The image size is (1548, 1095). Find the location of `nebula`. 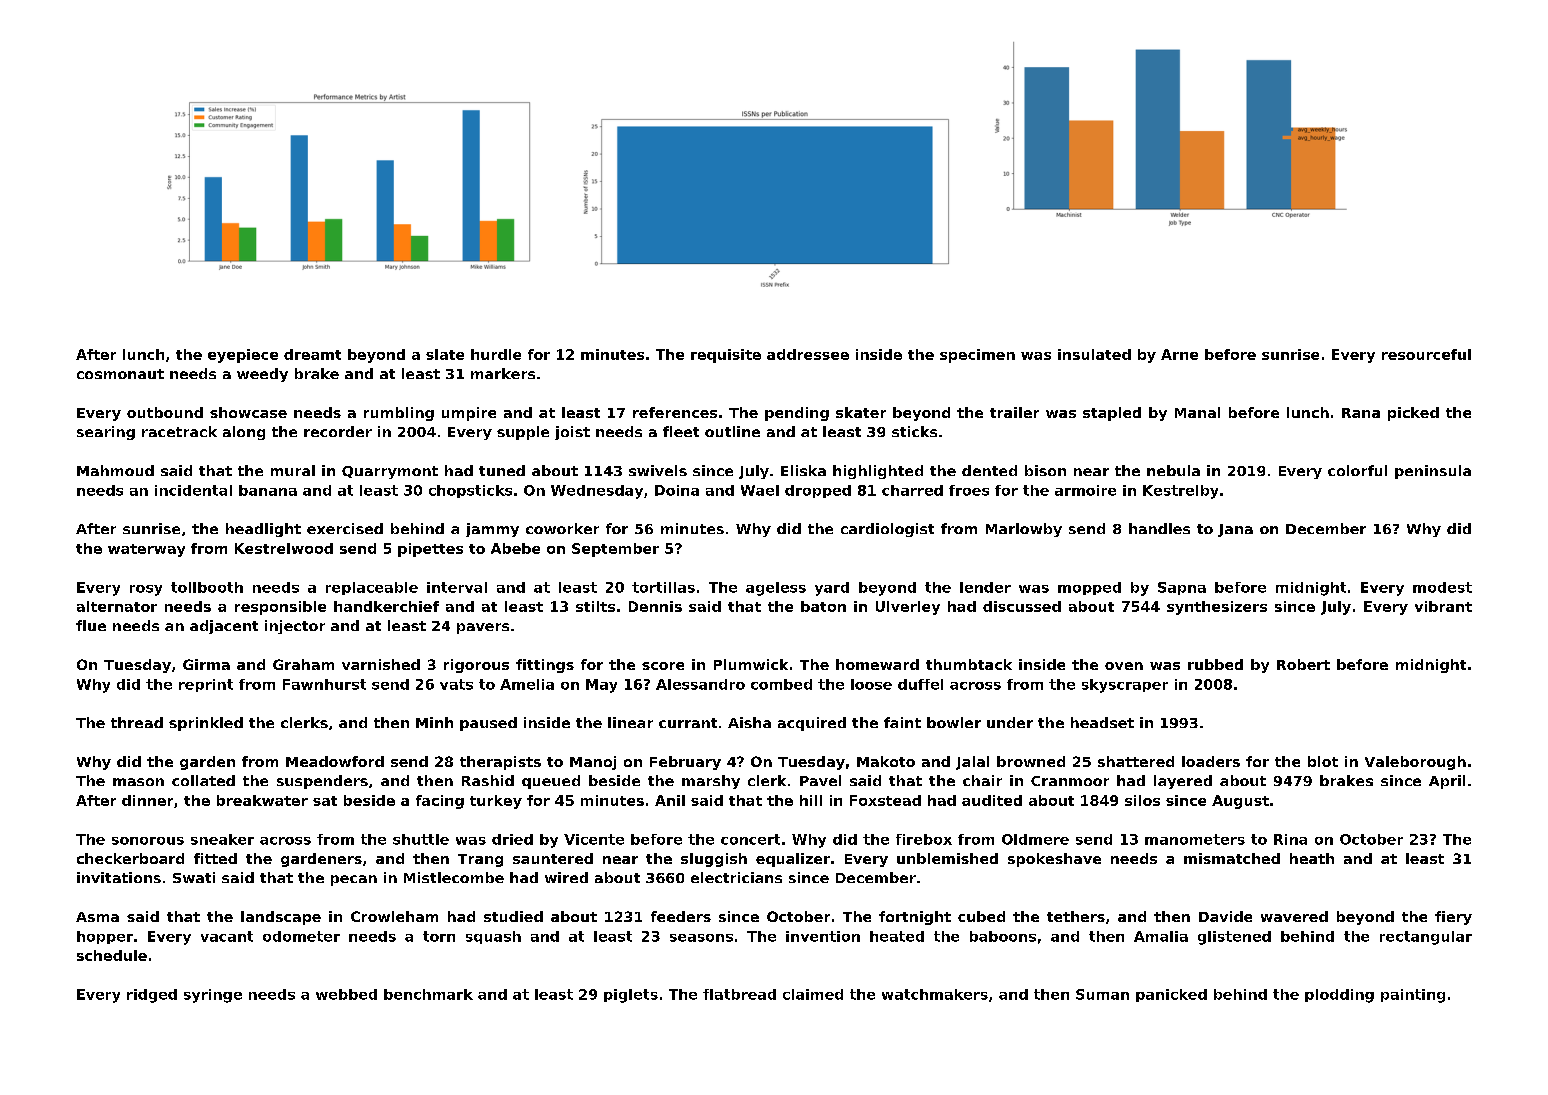

nebula is located at coordinates (1173, 470).
